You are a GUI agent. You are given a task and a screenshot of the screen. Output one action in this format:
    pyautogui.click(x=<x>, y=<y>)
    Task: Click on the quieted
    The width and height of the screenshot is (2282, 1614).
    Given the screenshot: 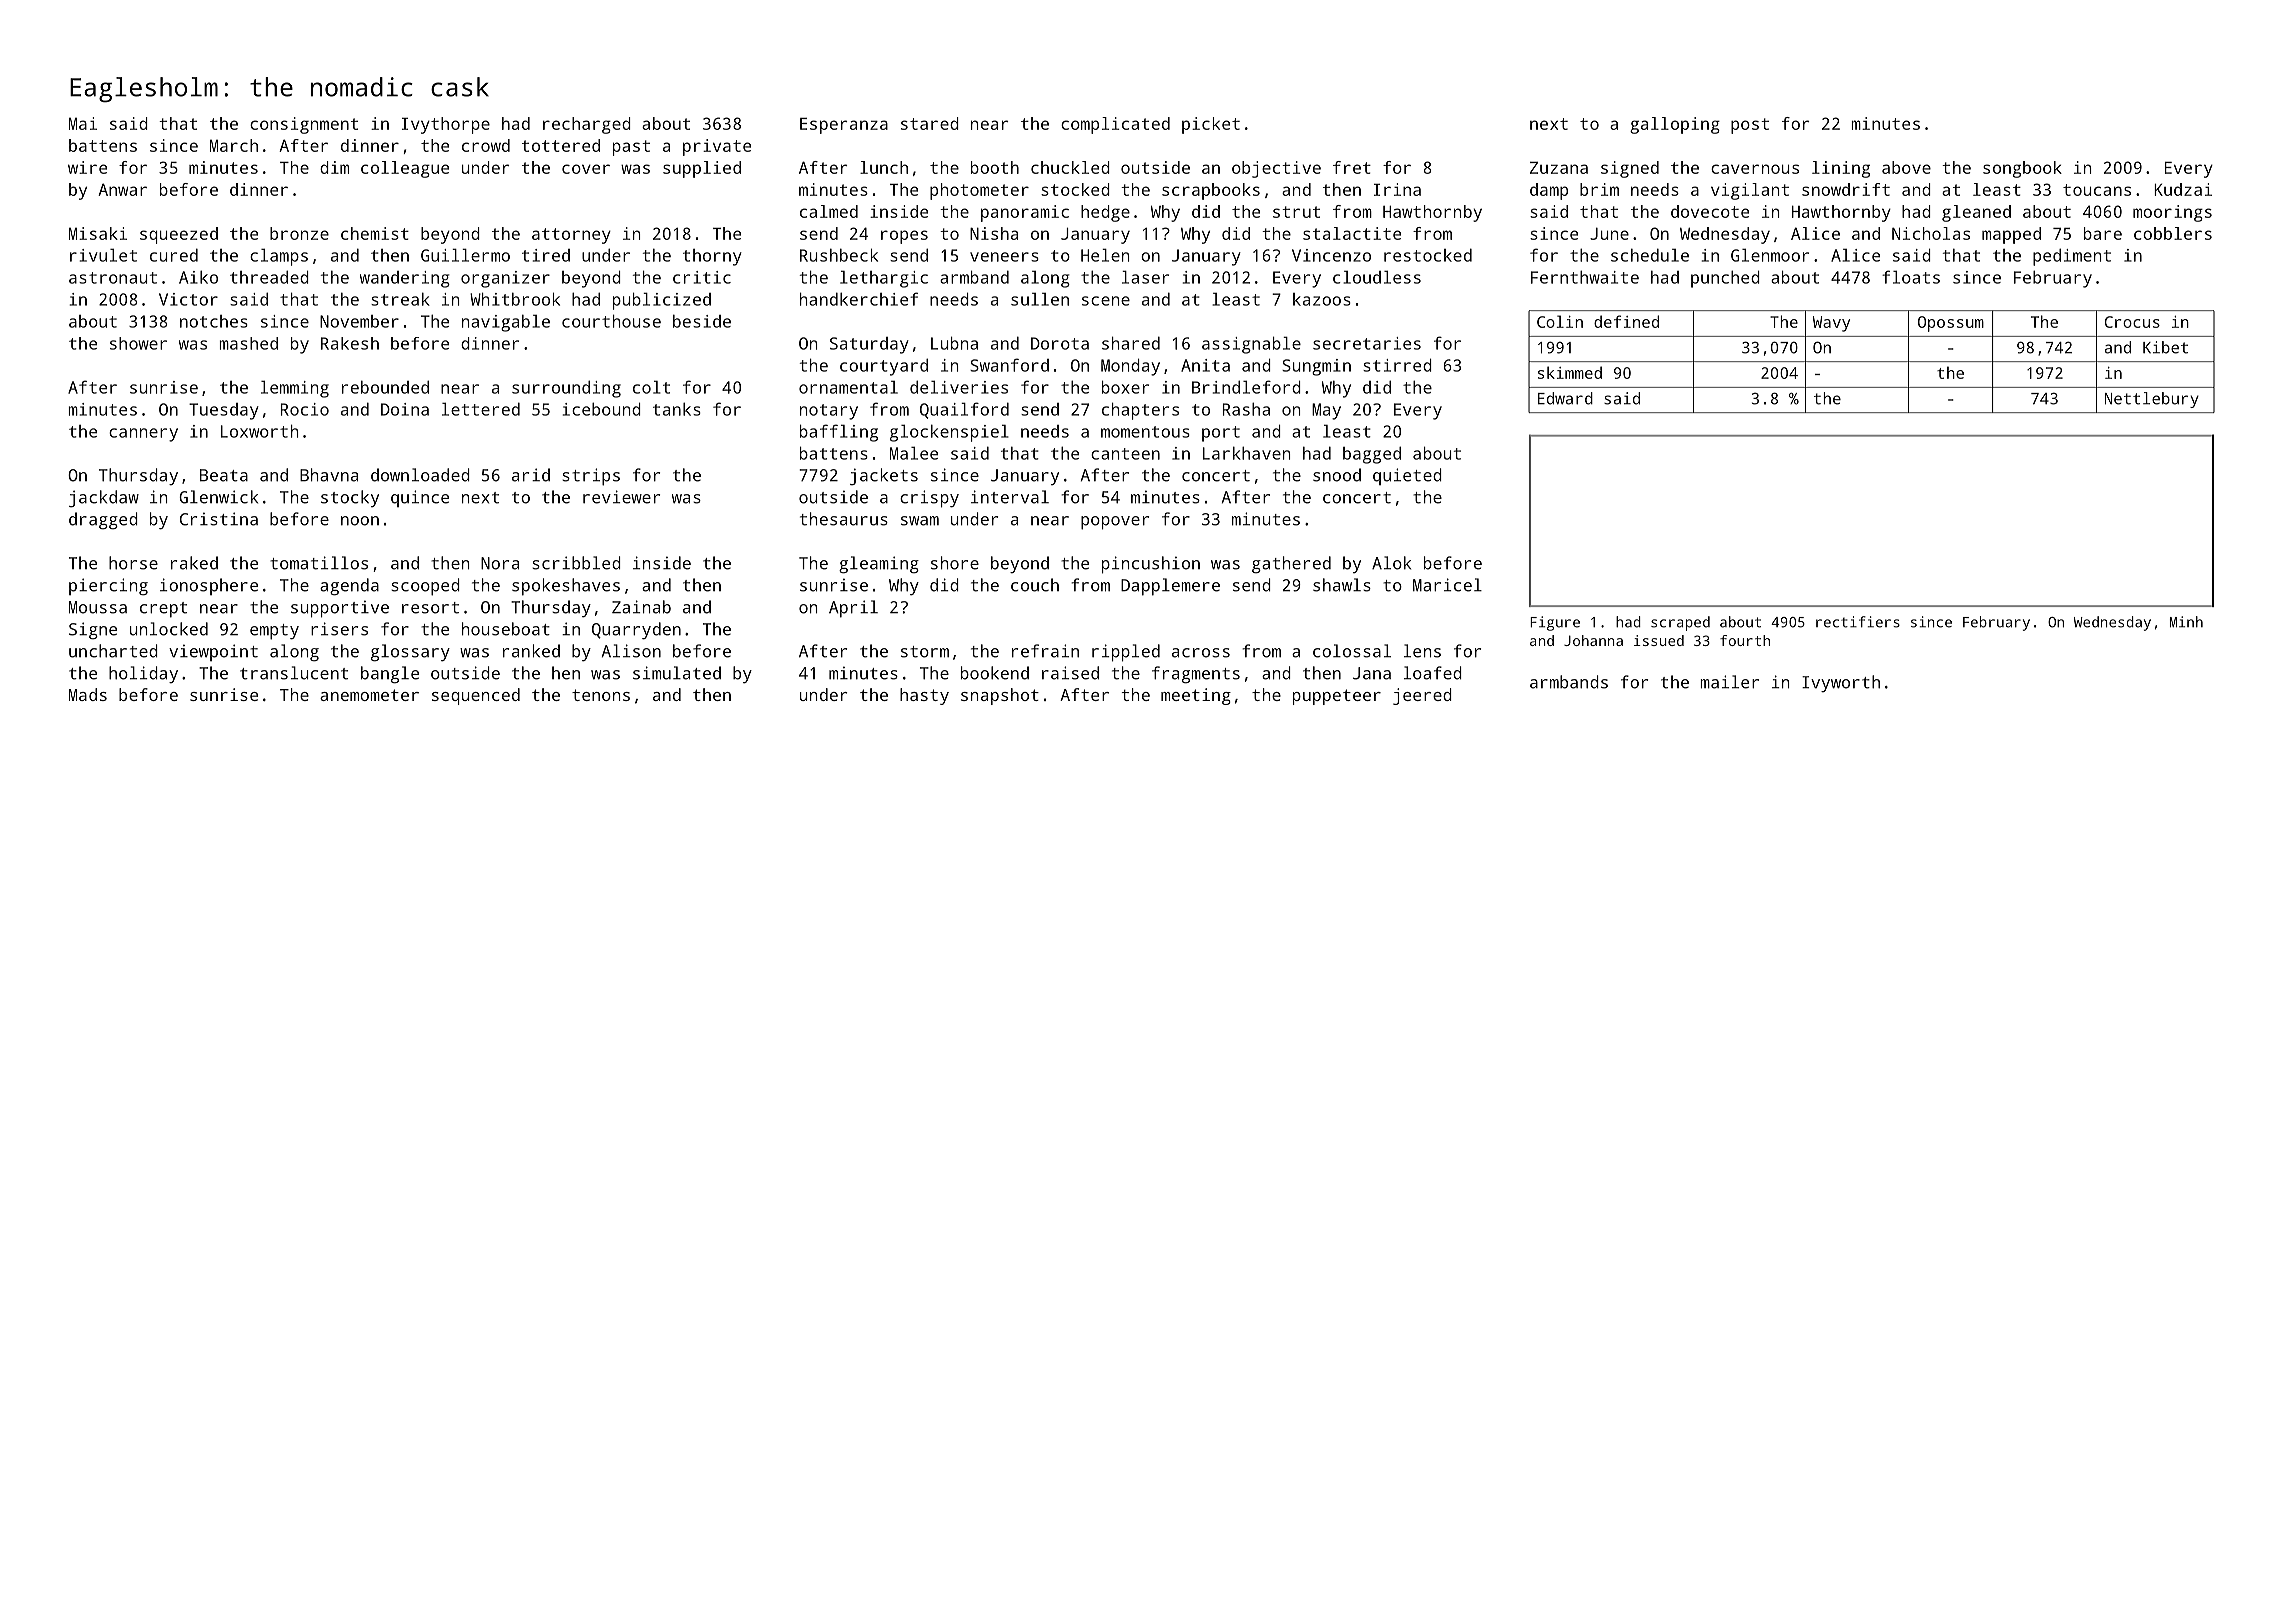 What is the action you would take?
    pyautogui.click(x=1407, y=476)
